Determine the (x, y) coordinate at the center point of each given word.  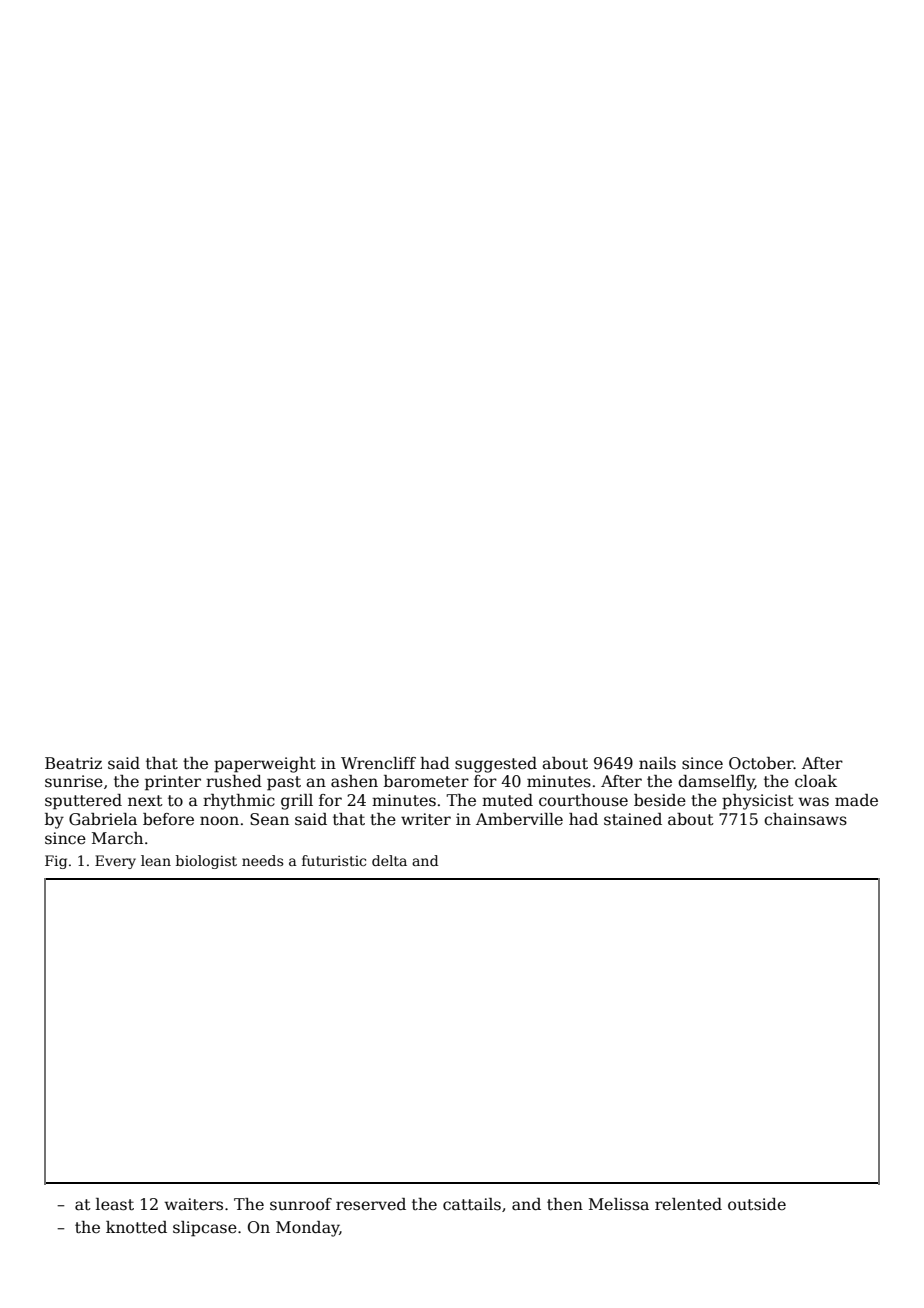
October (761, 763)
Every (115, 862)
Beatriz (73, 763)
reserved (371, 1204)
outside (757, 1204)
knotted (136, 1227)
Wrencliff (378, 763)
